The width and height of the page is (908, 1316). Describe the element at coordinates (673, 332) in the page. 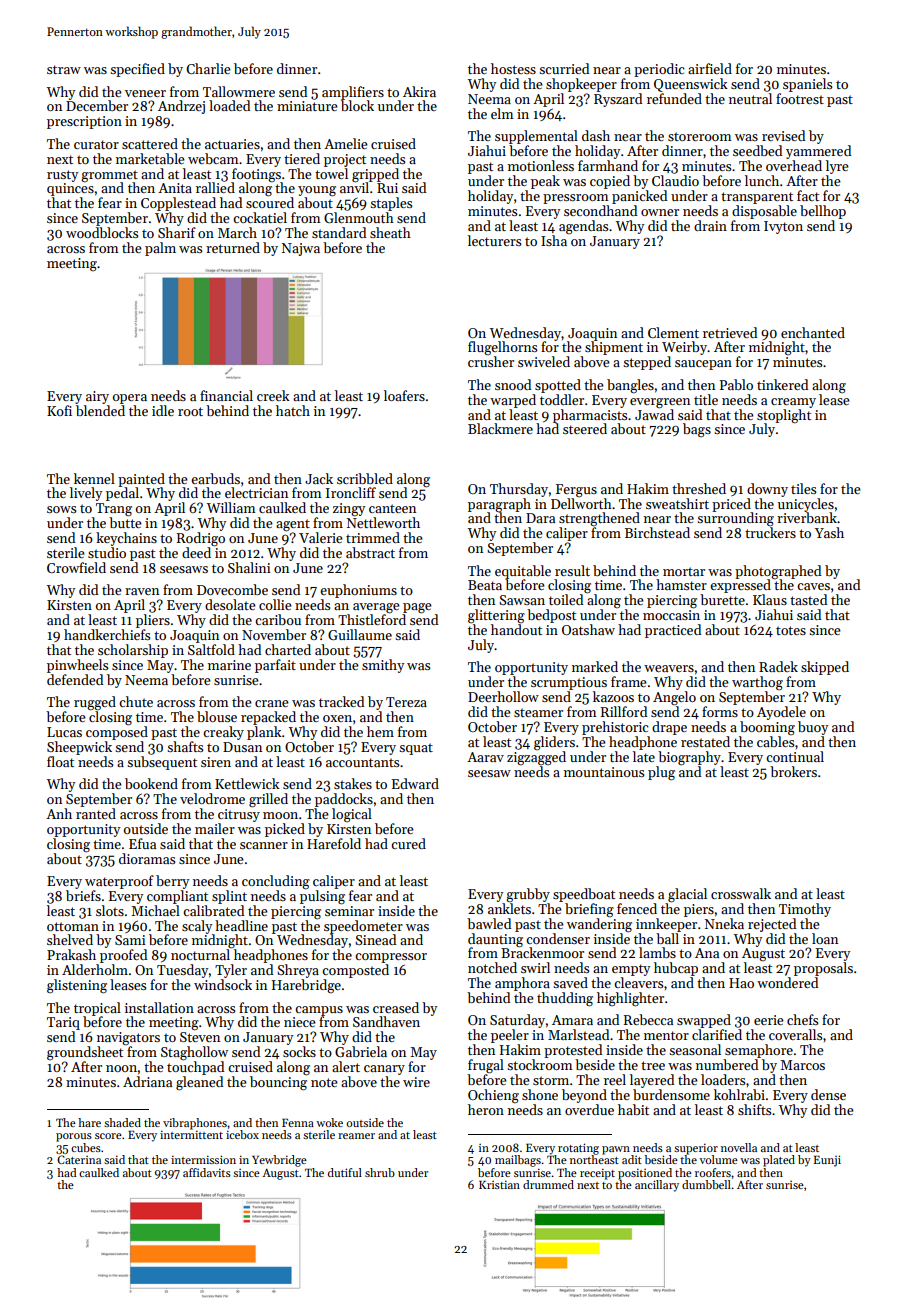

I see `Clement` at that location.
